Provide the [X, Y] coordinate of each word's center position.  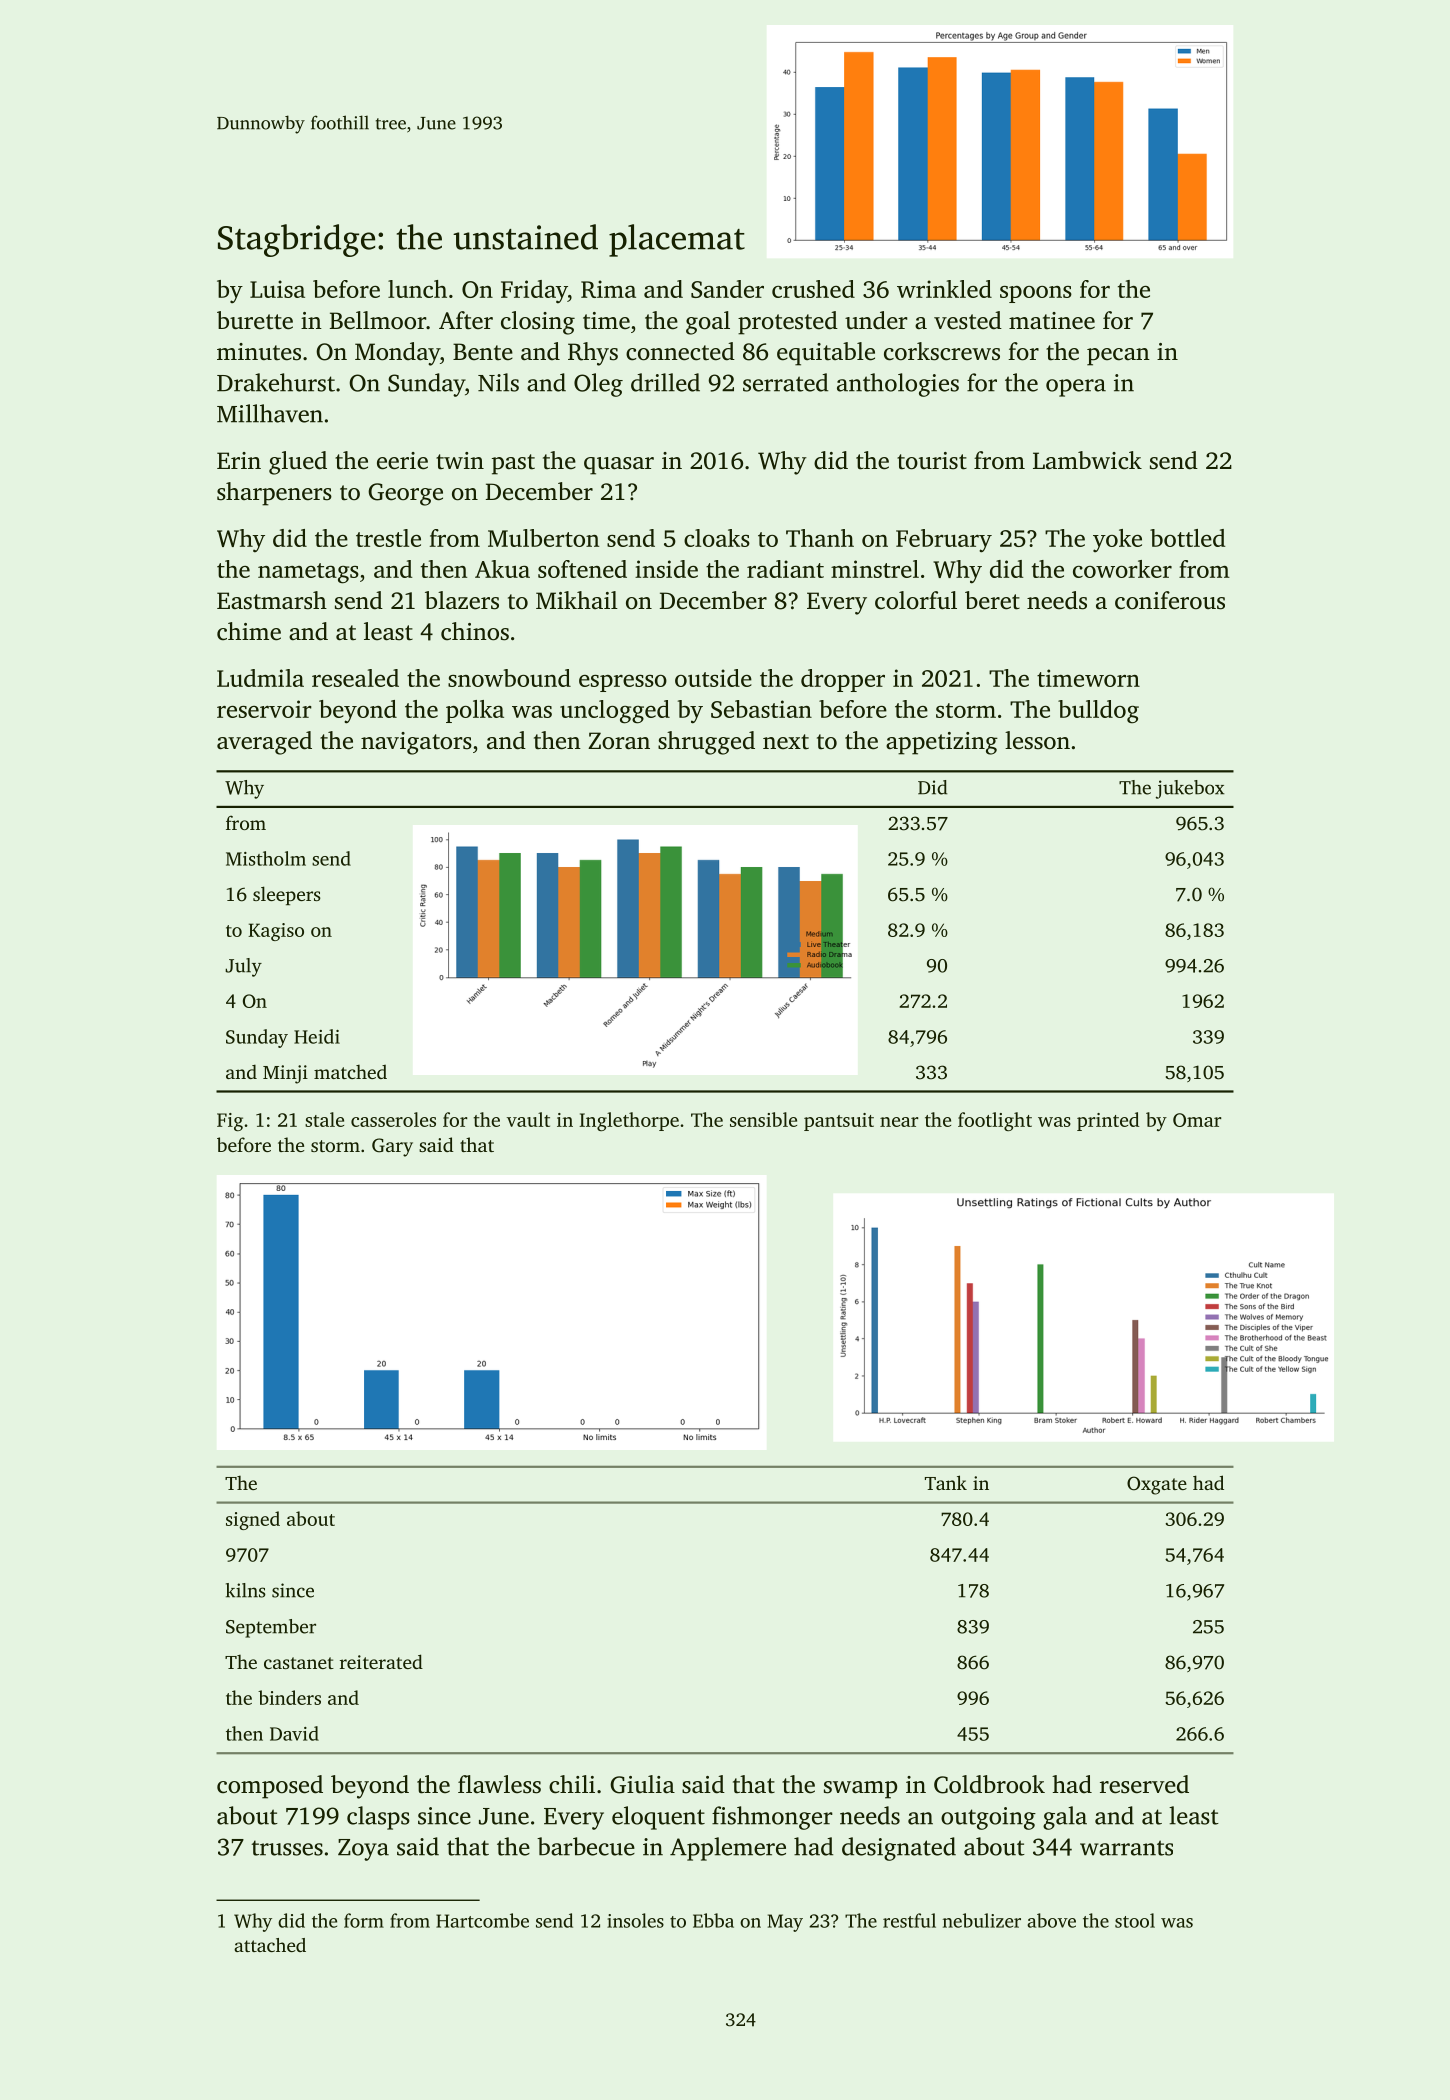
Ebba [713, 1920]
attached [270, 1945]
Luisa [277, 289]
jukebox [1190, 789]
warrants [1126, 1848]
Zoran [619, 741]
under [876, 320]
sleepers [287, 895]
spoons [1036, 294]
